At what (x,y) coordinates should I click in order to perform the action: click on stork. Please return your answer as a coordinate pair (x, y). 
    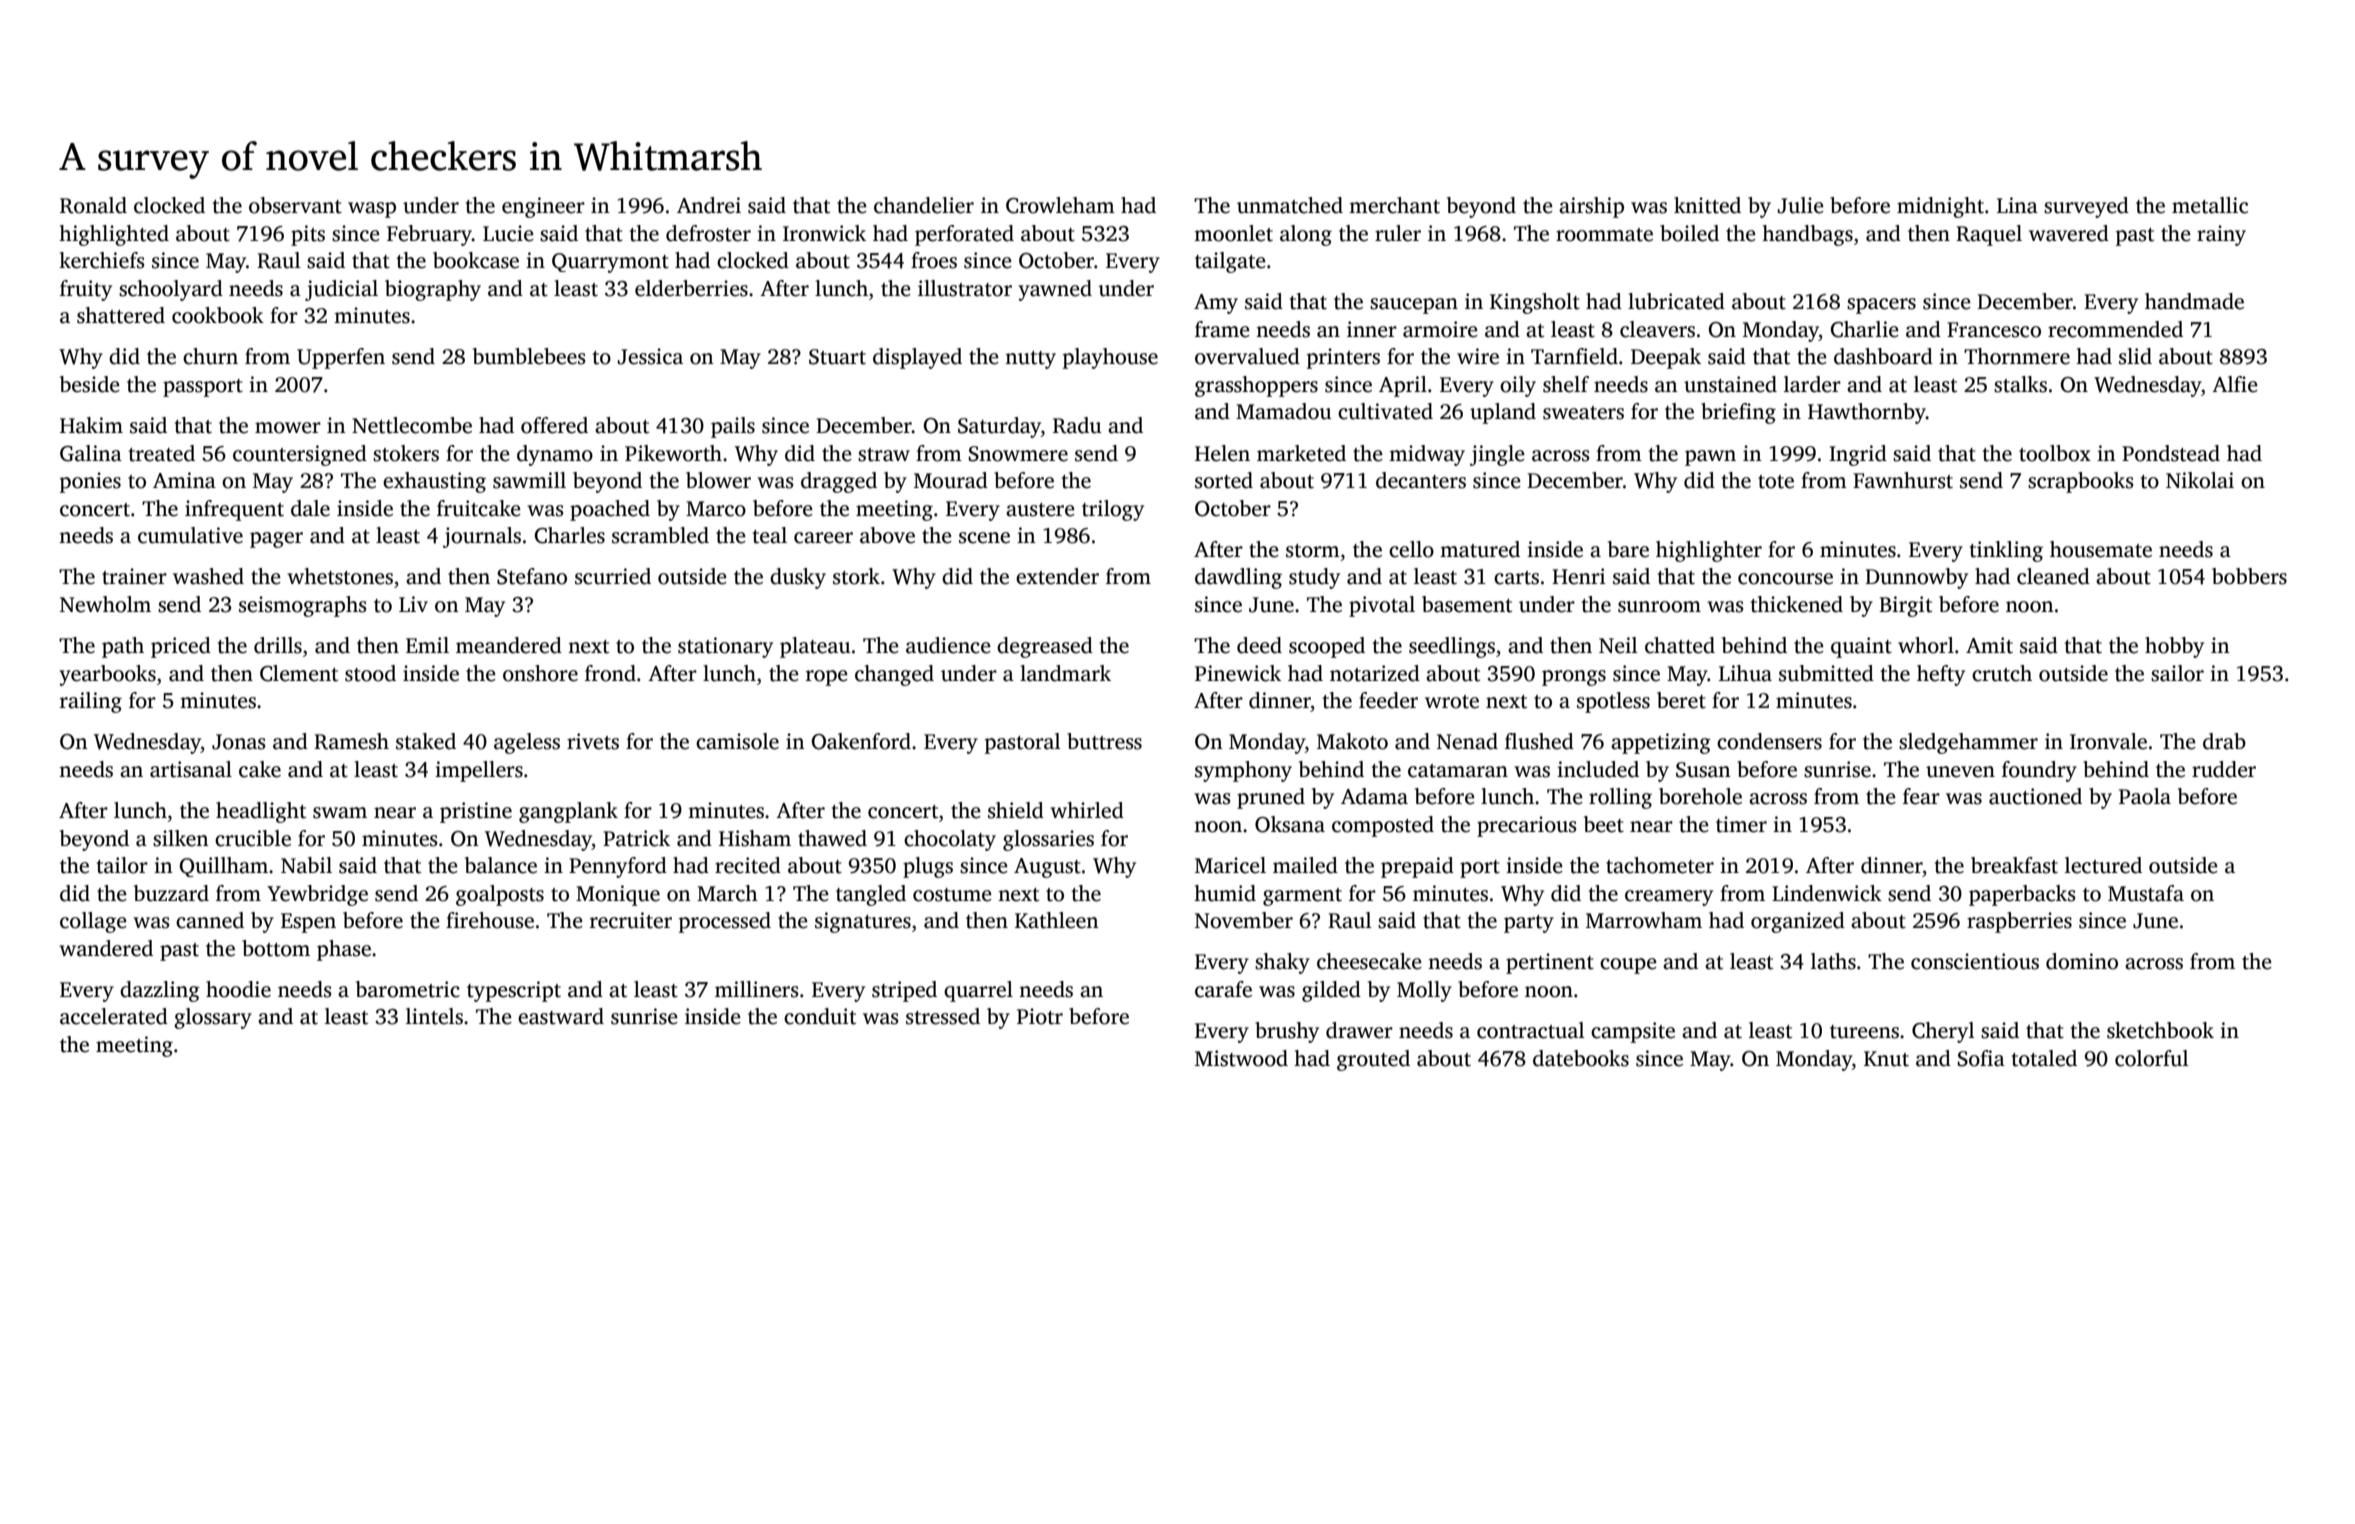
    Looking at the image, I should click on (856, 576).
